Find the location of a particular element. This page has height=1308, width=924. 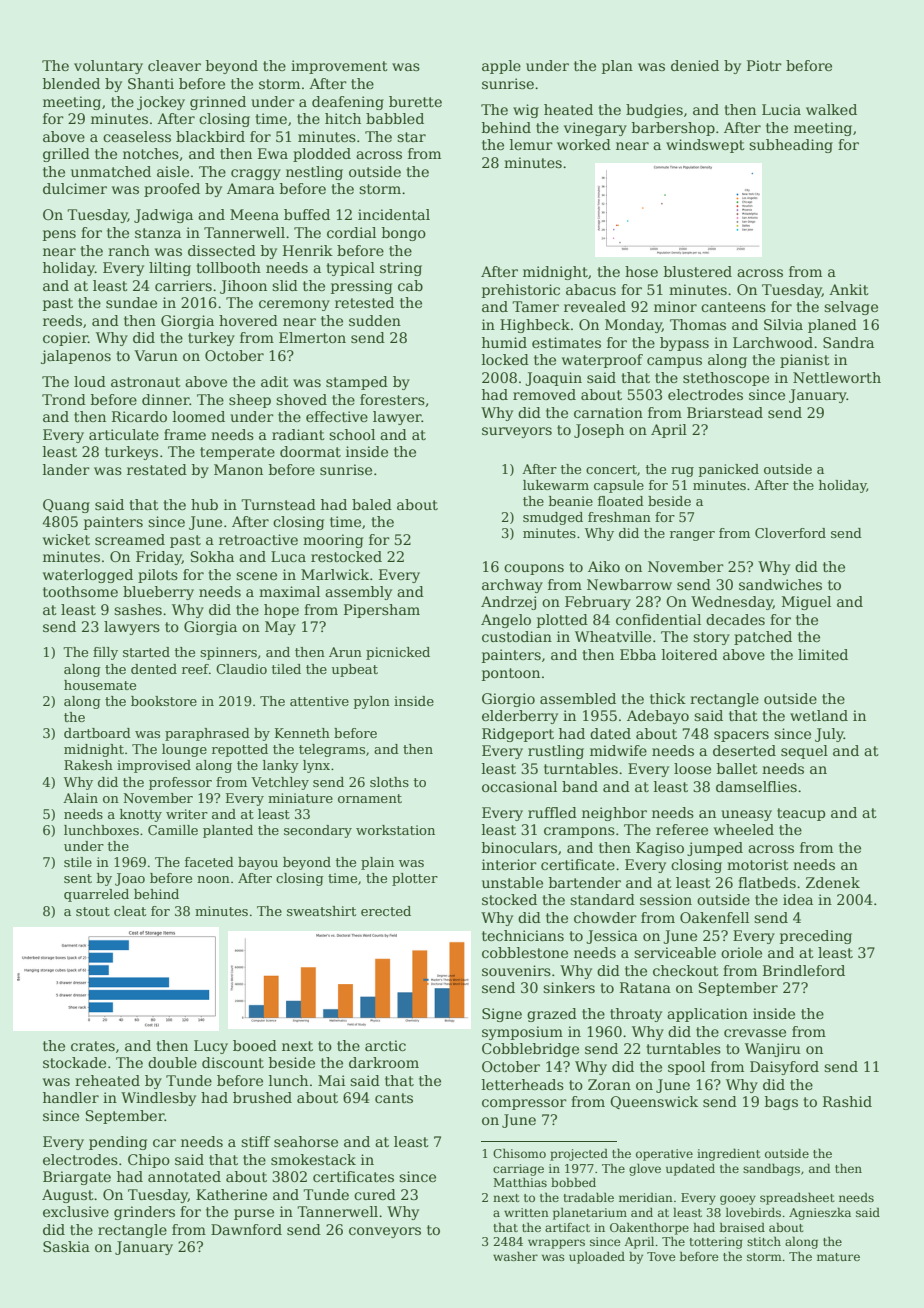

grazed is located at coordinates (552, 1015).
